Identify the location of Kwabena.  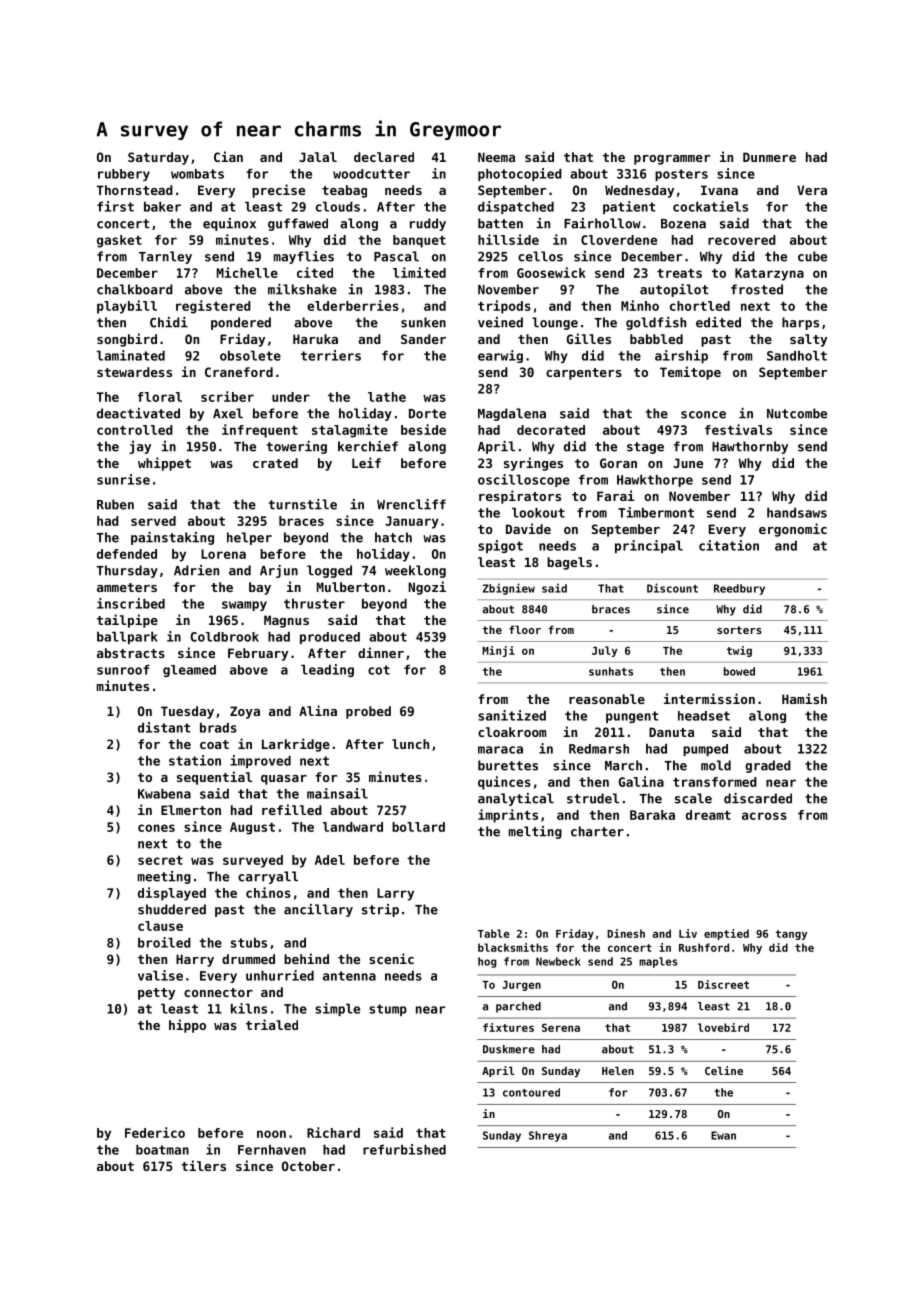
(164, 794).
